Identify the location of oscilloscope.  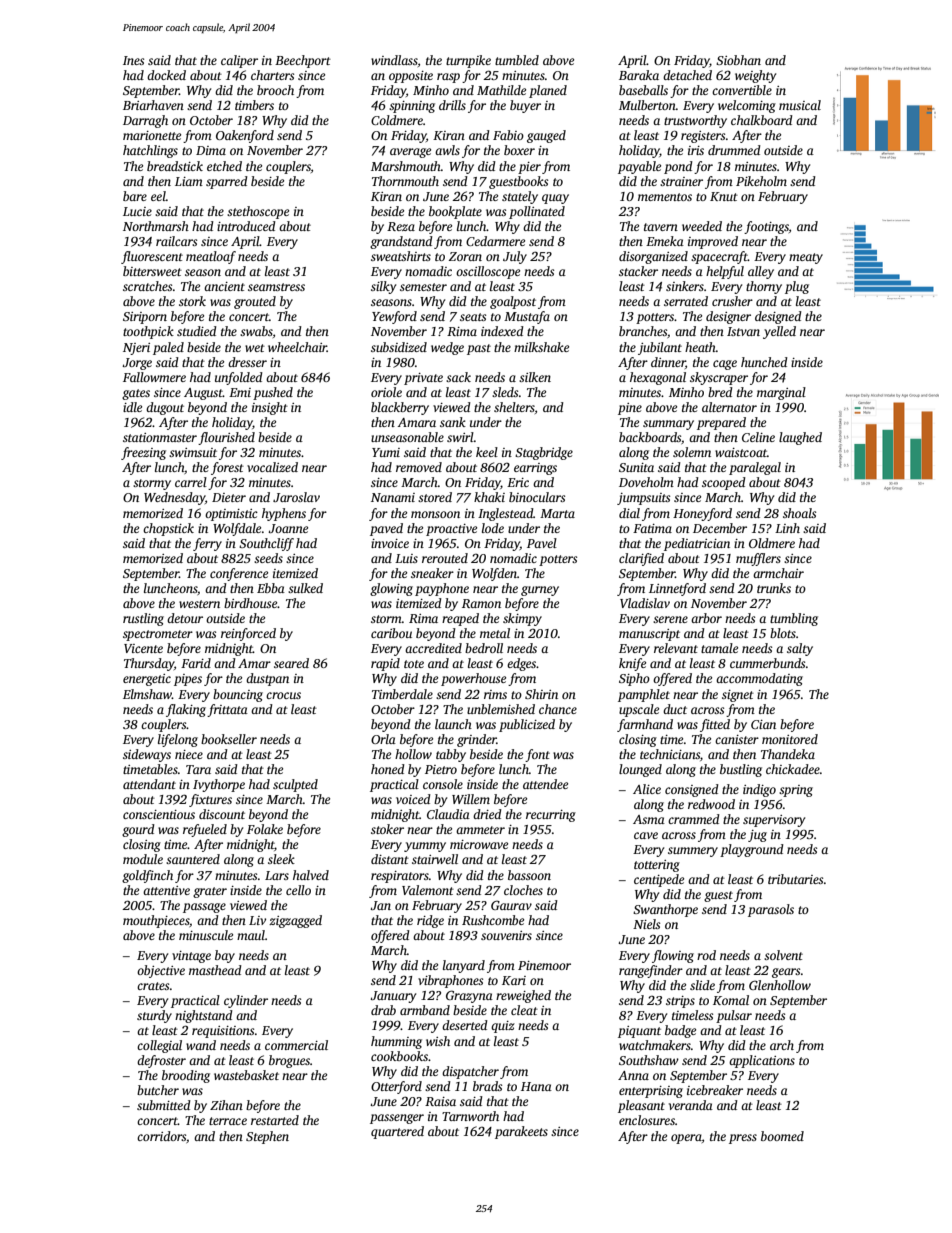
(488, 272).
